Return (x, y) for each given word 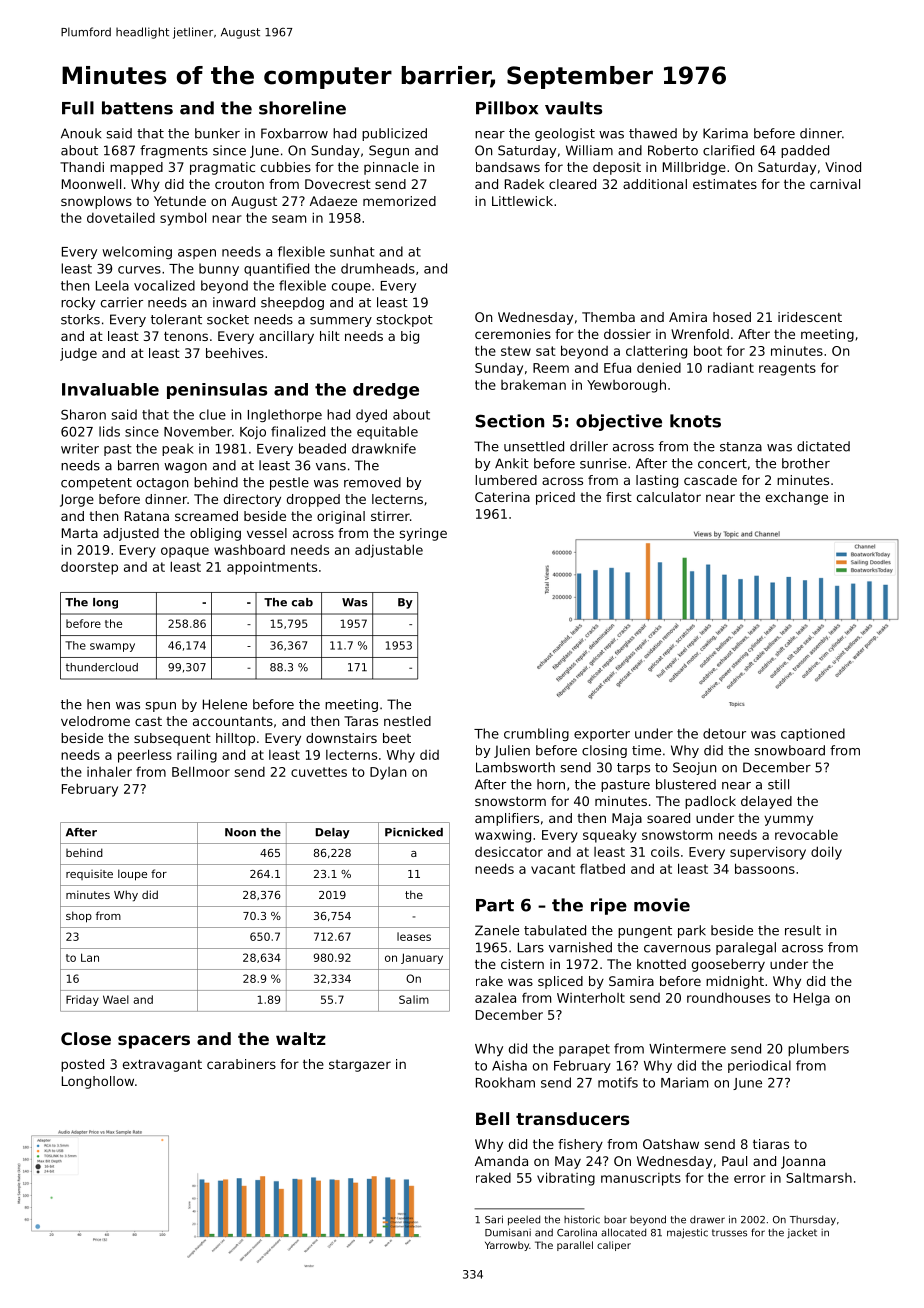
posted (82, 1065)
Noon (240, 832)
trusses (729, 1233)
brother (806, 463)
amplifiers (507, 819)
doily (826, 853)
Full (78, 108)
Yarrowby (507, 1246)
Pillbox (507, 108)
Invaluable (110, 389)
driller (589, 446)
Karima (725, 133)
